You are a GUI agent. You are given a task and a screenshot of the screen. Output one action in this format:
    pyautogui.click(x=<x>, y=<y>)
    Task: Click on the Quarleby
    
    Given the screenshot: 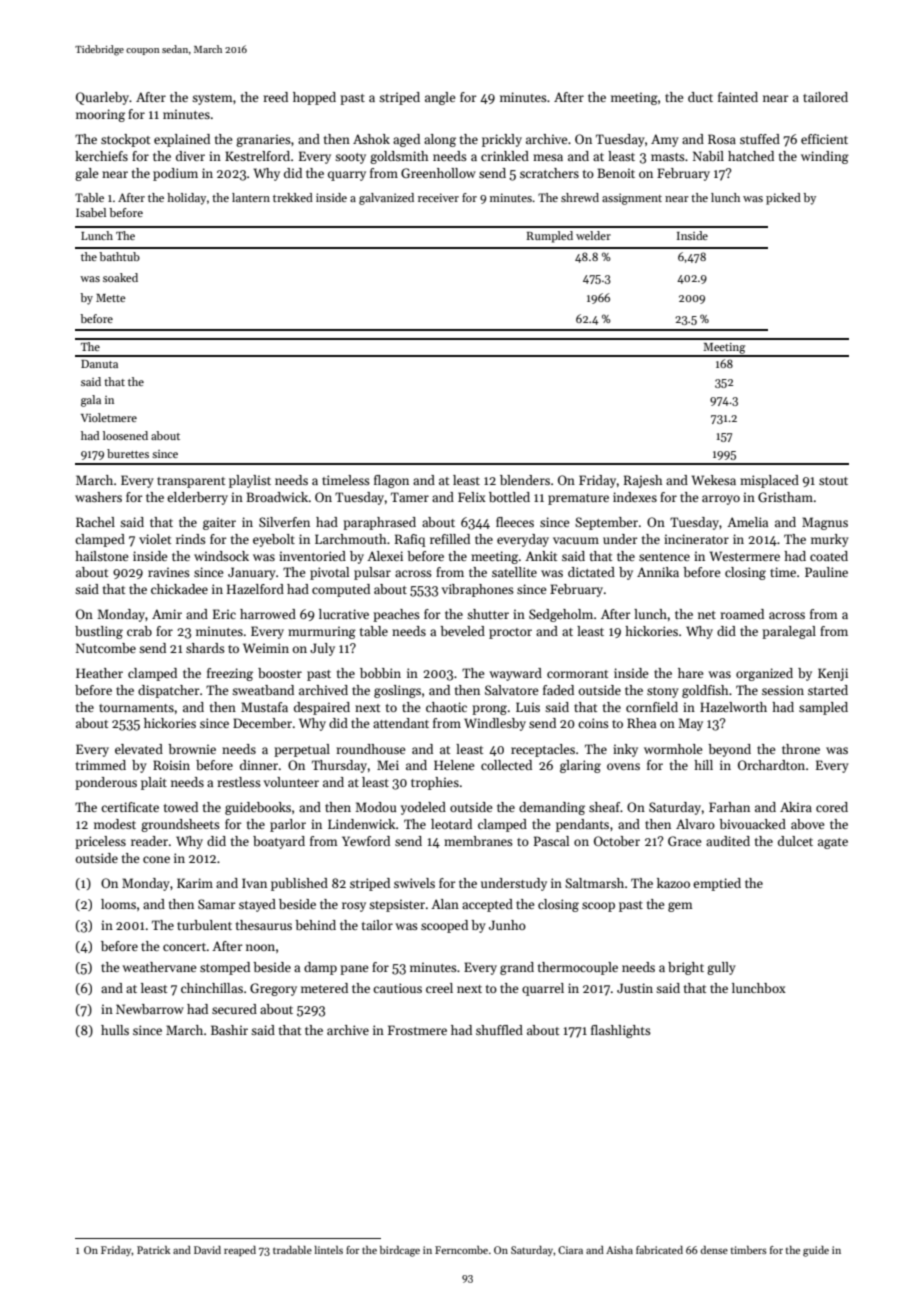 What is the action you would take?
    pyautogui.click(x=102, y=98)
